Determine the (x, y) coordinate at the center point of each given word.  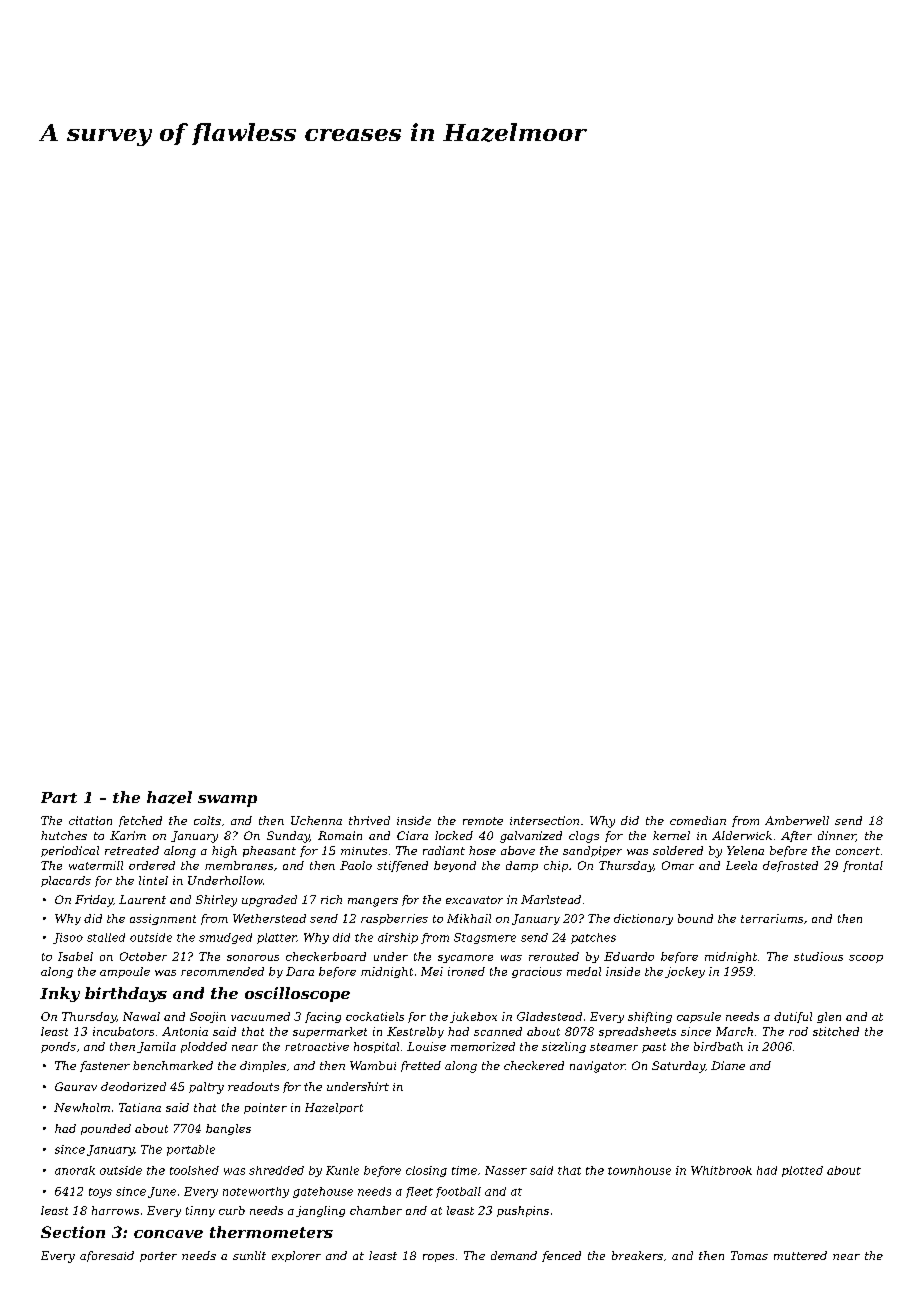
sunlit (249, 1255)
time (464, 1170)
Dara (300, 971)
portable (191, 1150)
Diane (728, 1065)
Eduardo (629, 956)
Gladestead (549, 1016)
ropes (438, 1258)
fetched (140, 821)
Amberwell (797, 820)
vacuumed (260, 1016)
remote (483, 821)
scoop (866, 959)
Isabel (75, 956)
